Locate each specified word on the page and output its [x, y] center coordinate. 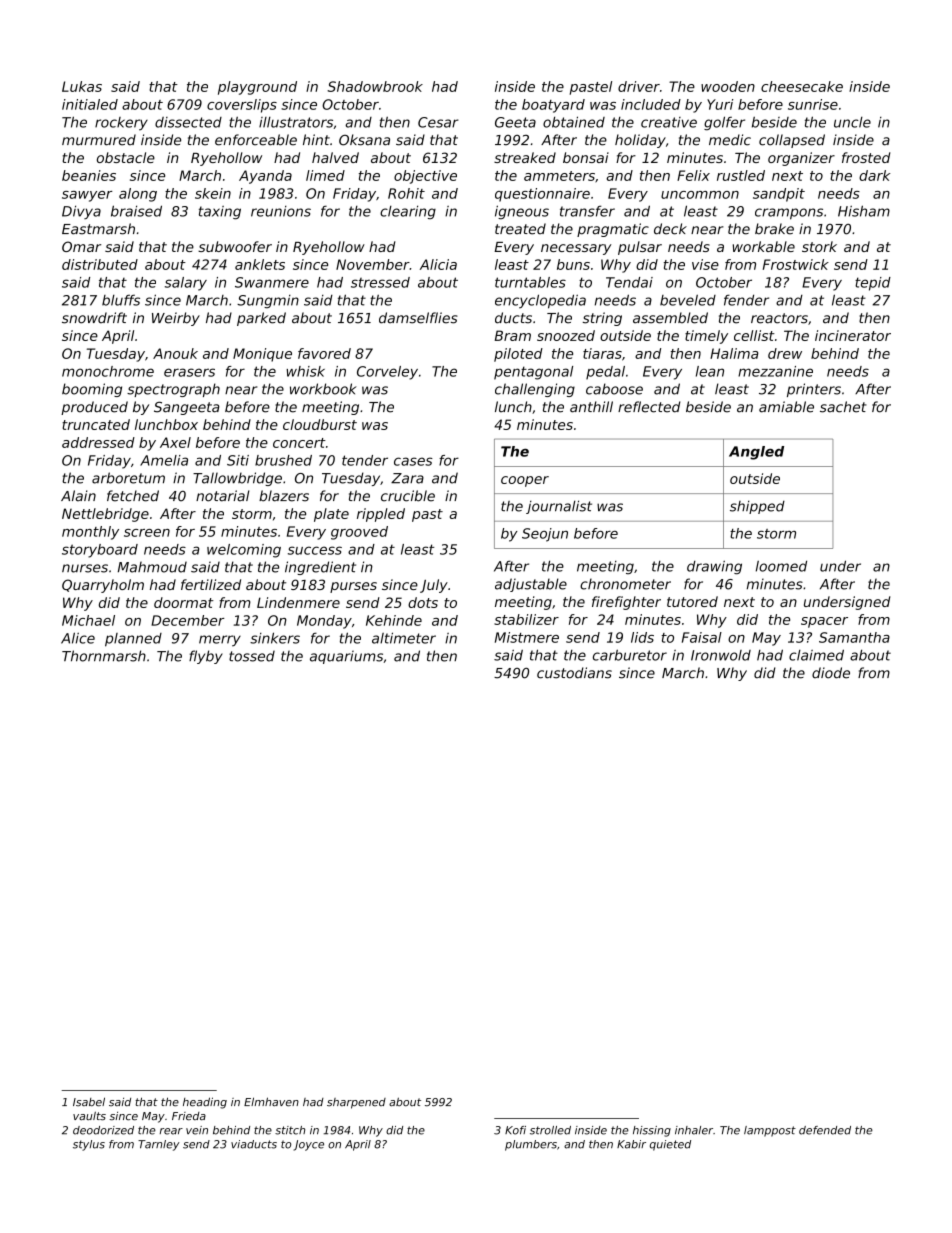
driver [639, 86]
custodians [574, 673]
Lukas [82, 86]
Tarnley [158, 1145]
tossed [252, 656]
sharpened [356, 1103]
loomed [781, 566]
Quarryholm [103, 586]
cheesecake [802, 86]
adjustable [531, 585]
